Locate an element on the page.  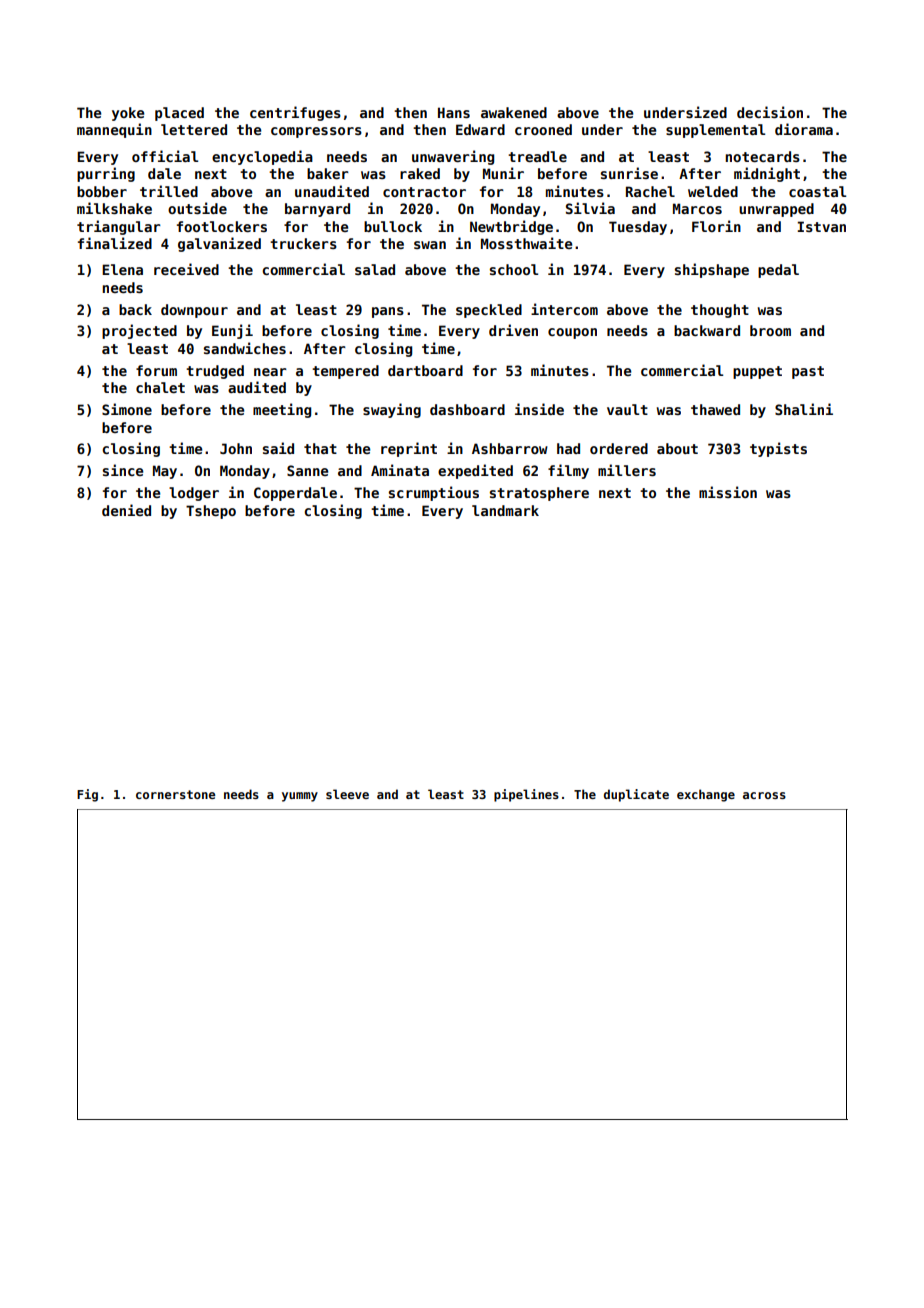
denied is located at coordinates (126, 510).
